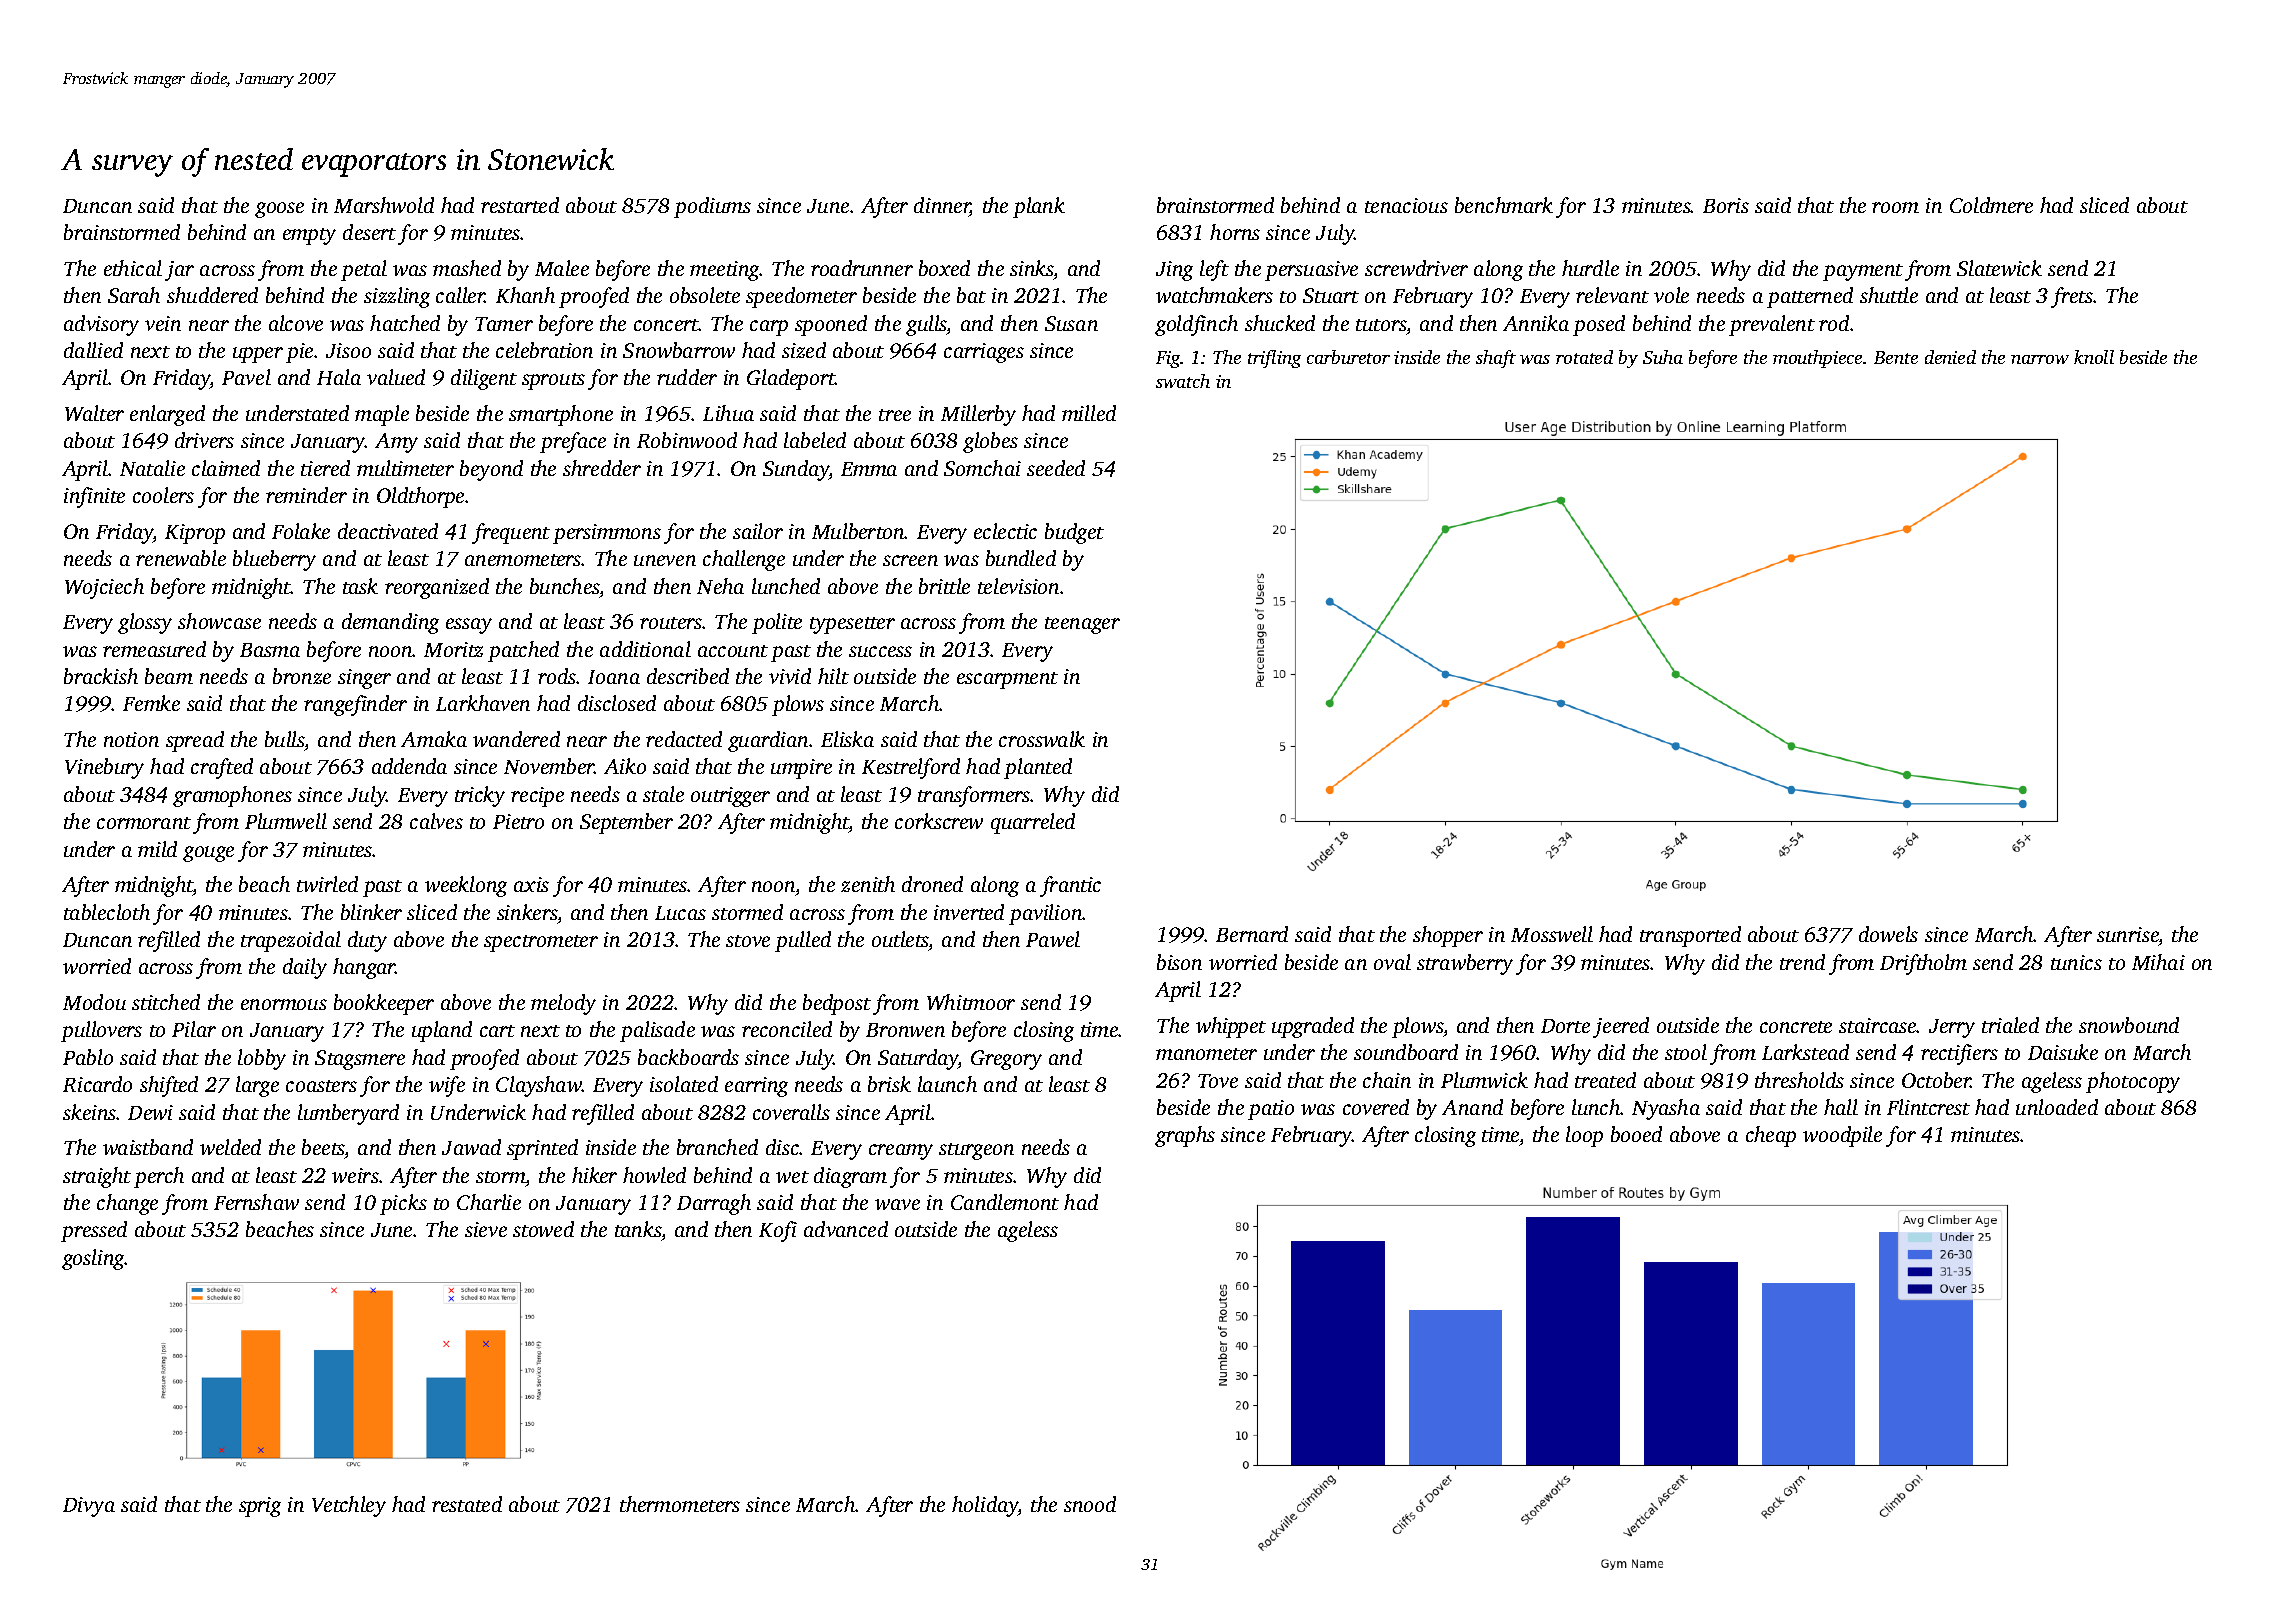 Image resolution: width=2282 pixels, height=1614 pixels. What do you see at coordinates (2128, 936) in the document?
I see `sunrise` at bounding box center [2128, 936].
